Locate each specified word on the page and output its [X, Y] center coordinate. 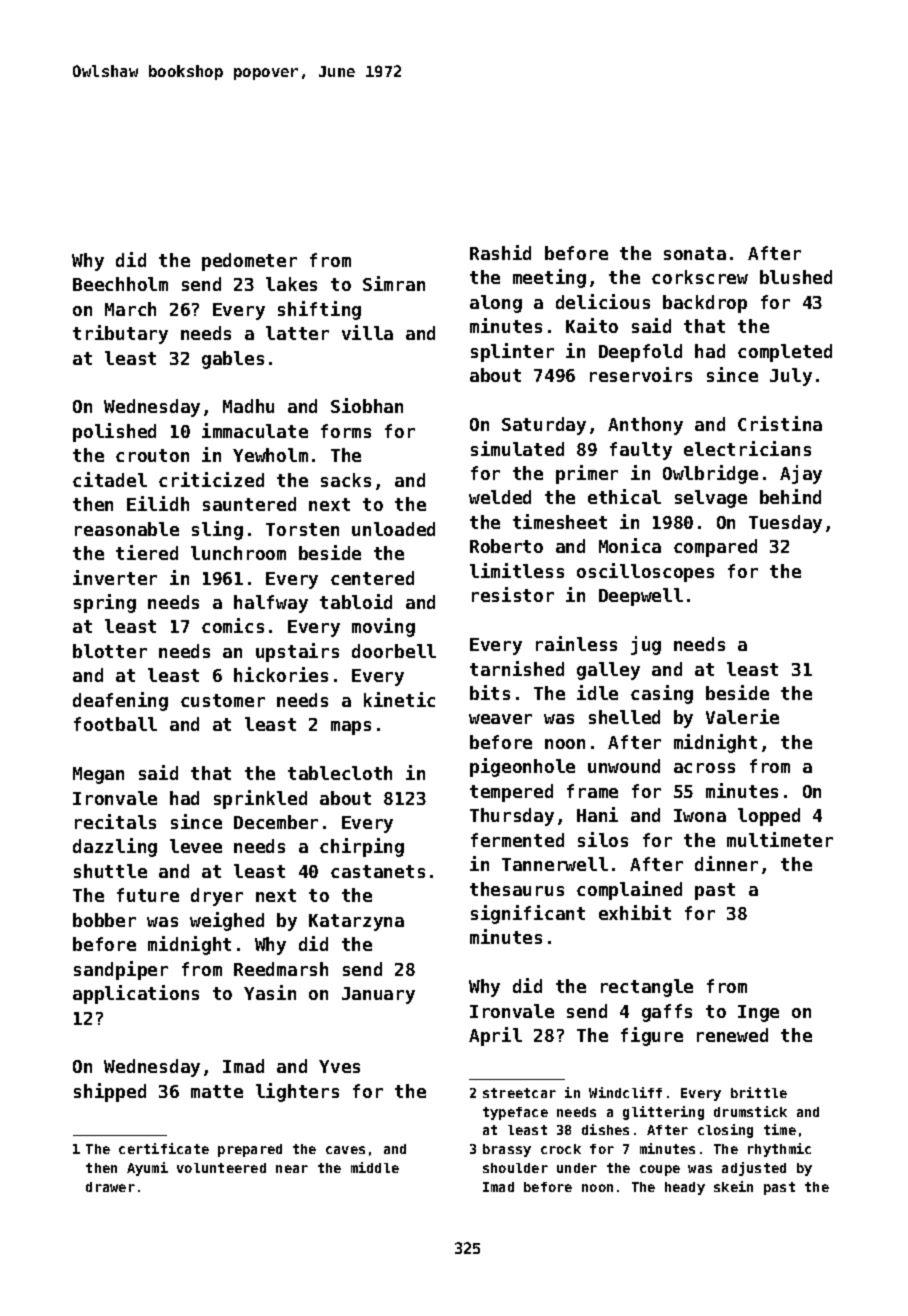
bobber [104, 920]
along [496, 304]
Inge [758, 1013]
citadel [110, 479]
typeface [515, 1113]
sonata [695, 253]
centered [372, 578]
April [495, 1036]
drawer [110, 1187]
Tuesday [785, 524]
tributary [120, 334]
